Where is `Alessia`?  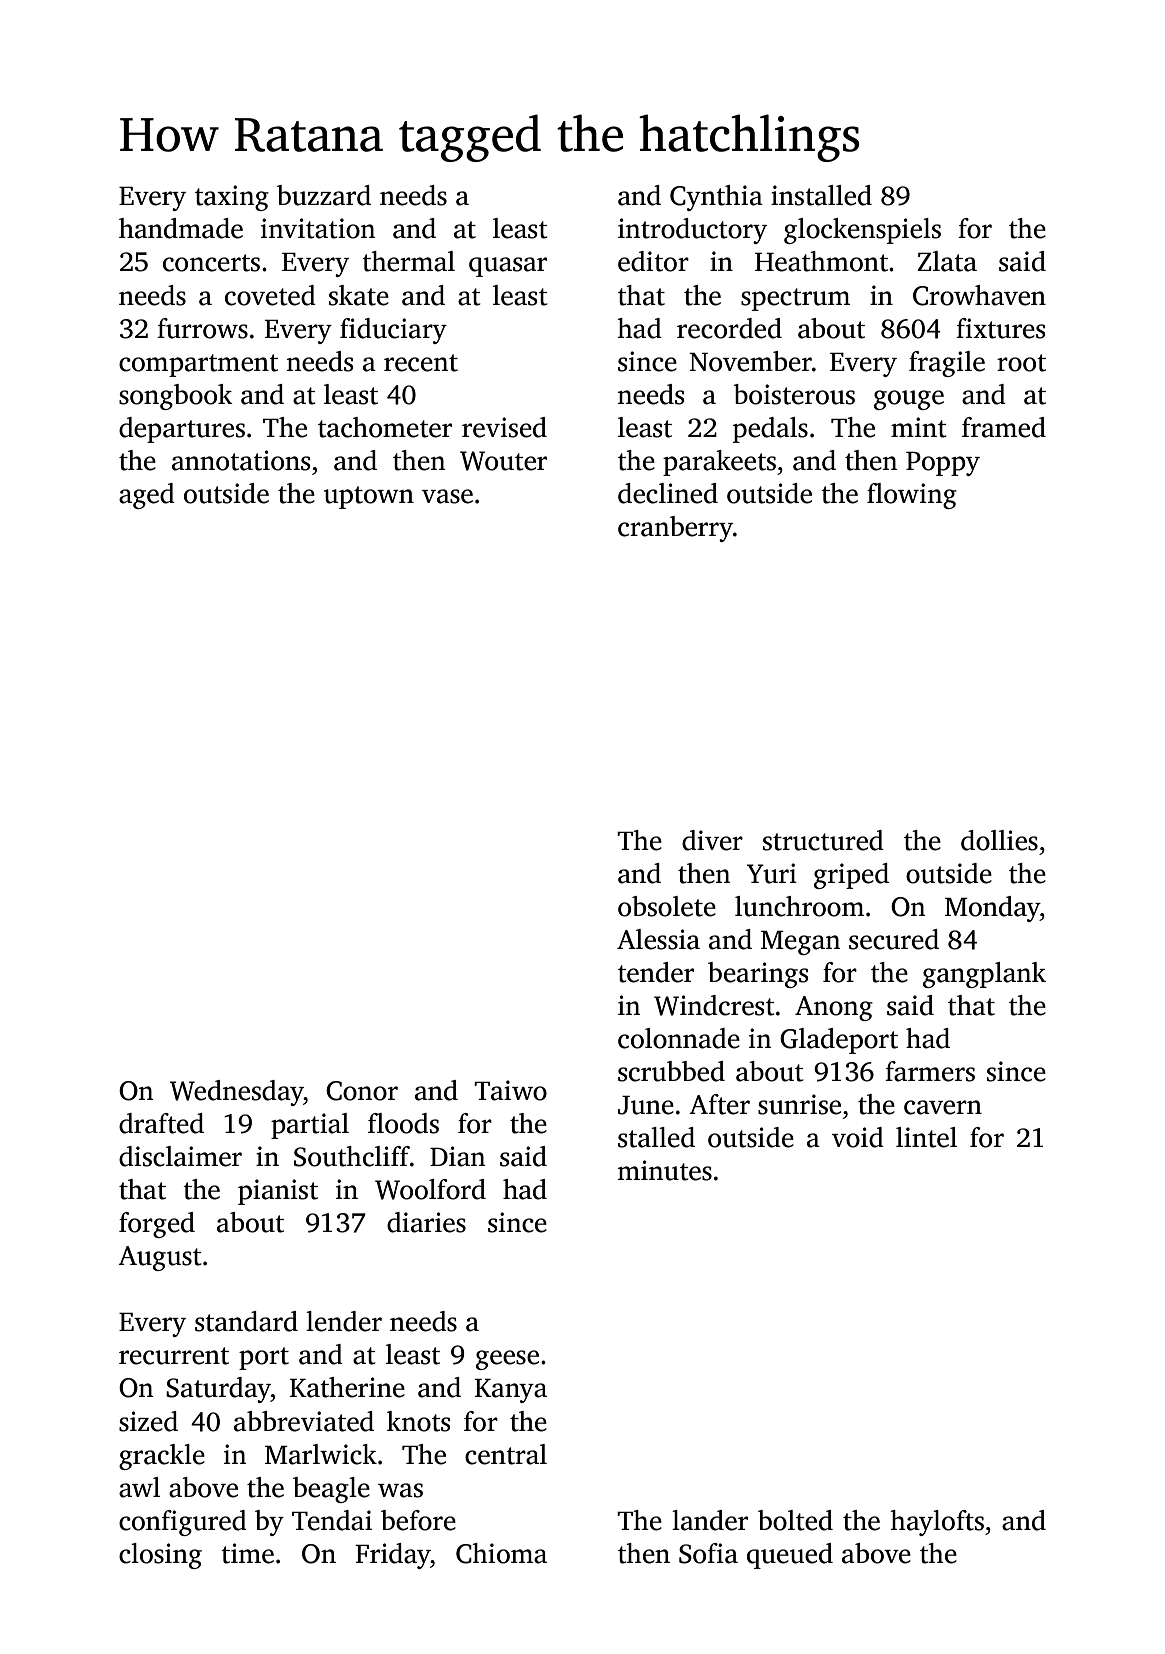 Alessia is located at coordinates (658, 939).
